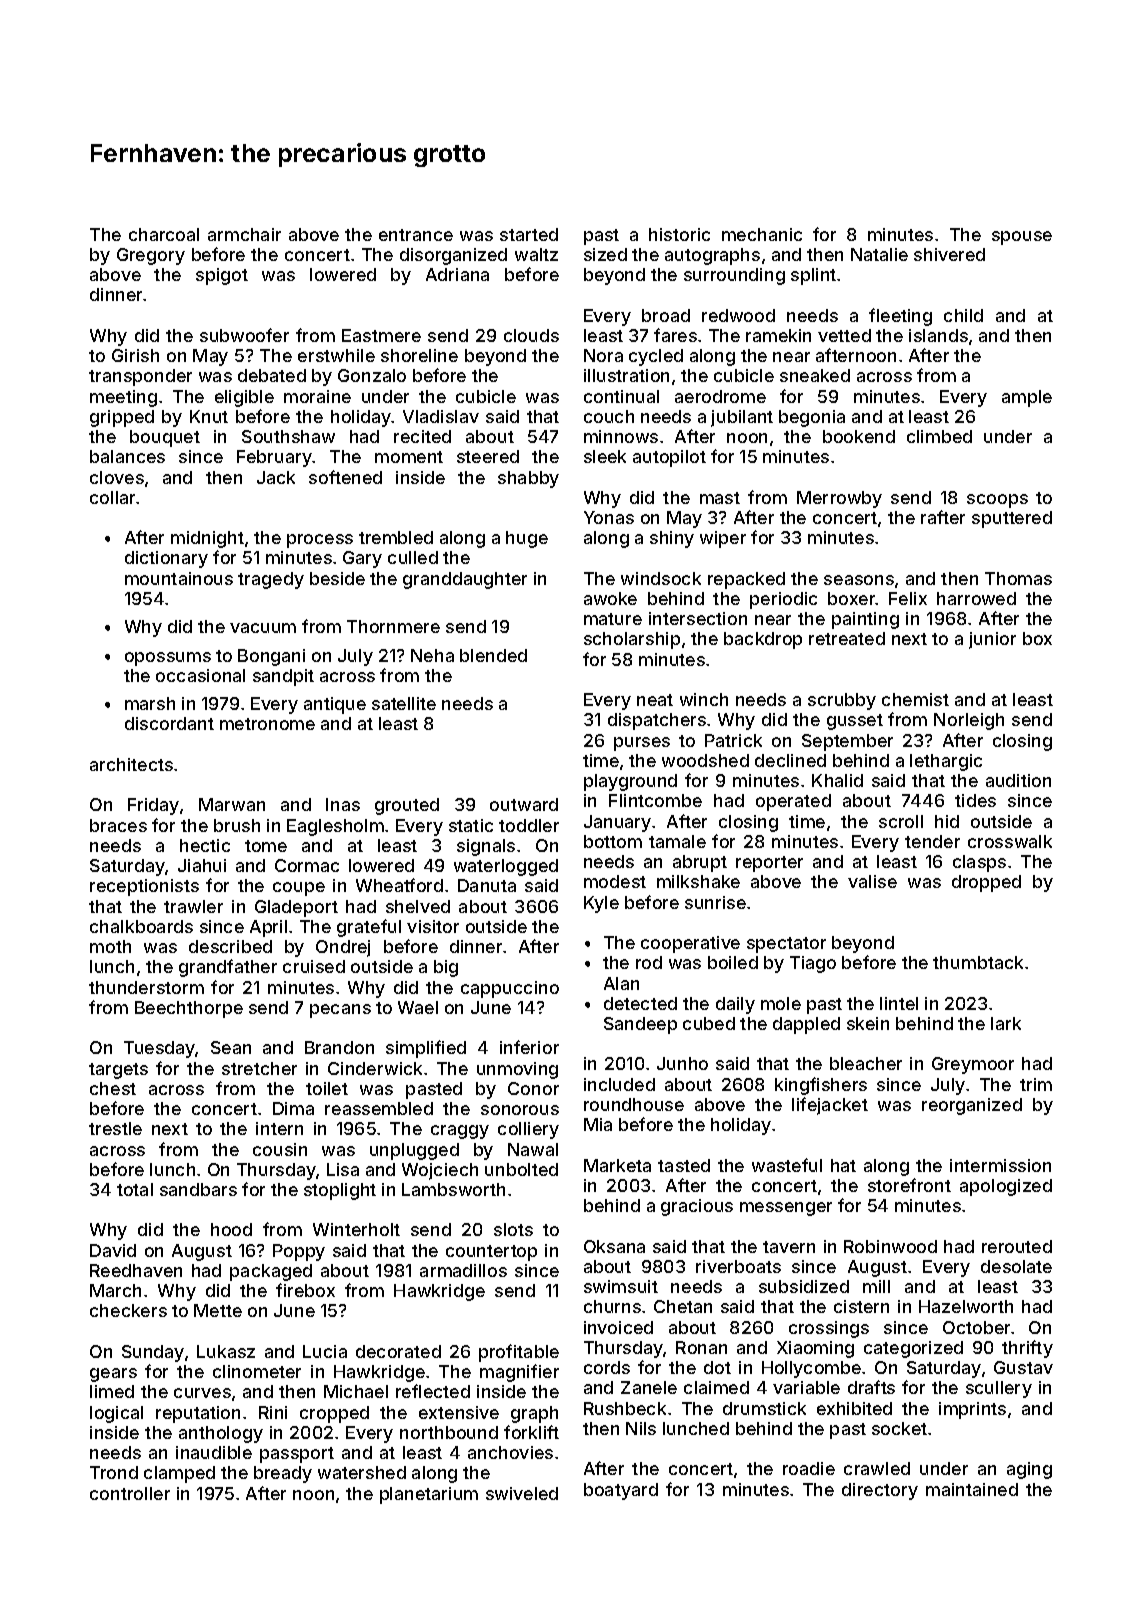 The image size is (1143, 1616). Describe the element at coordinates (529, 1047) in the image. I see `inferior` at that location.
